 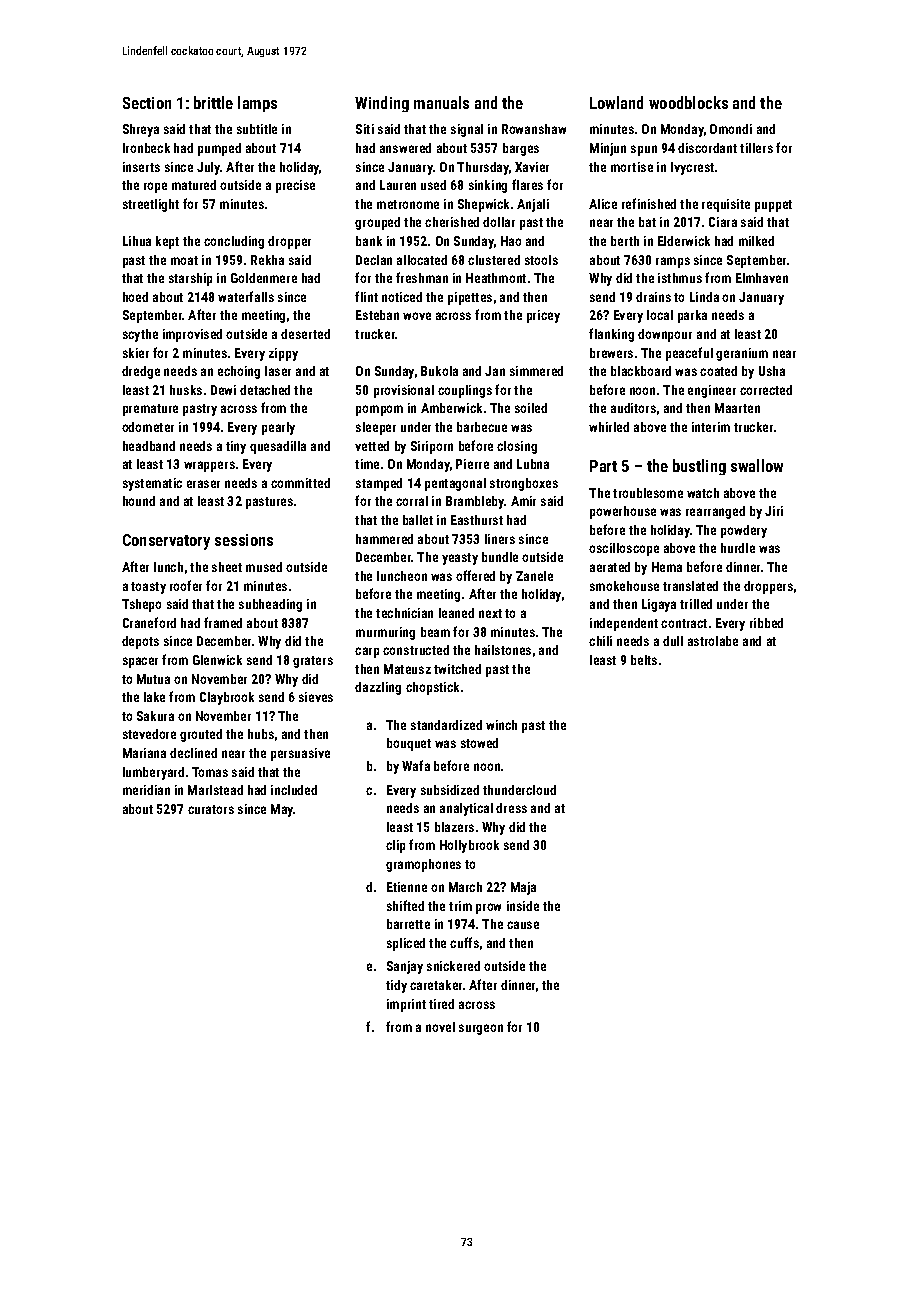 What do you see at coordinates (523, 888) in the screenshot?
I see `Maja` at bounding box center [523, 888].
